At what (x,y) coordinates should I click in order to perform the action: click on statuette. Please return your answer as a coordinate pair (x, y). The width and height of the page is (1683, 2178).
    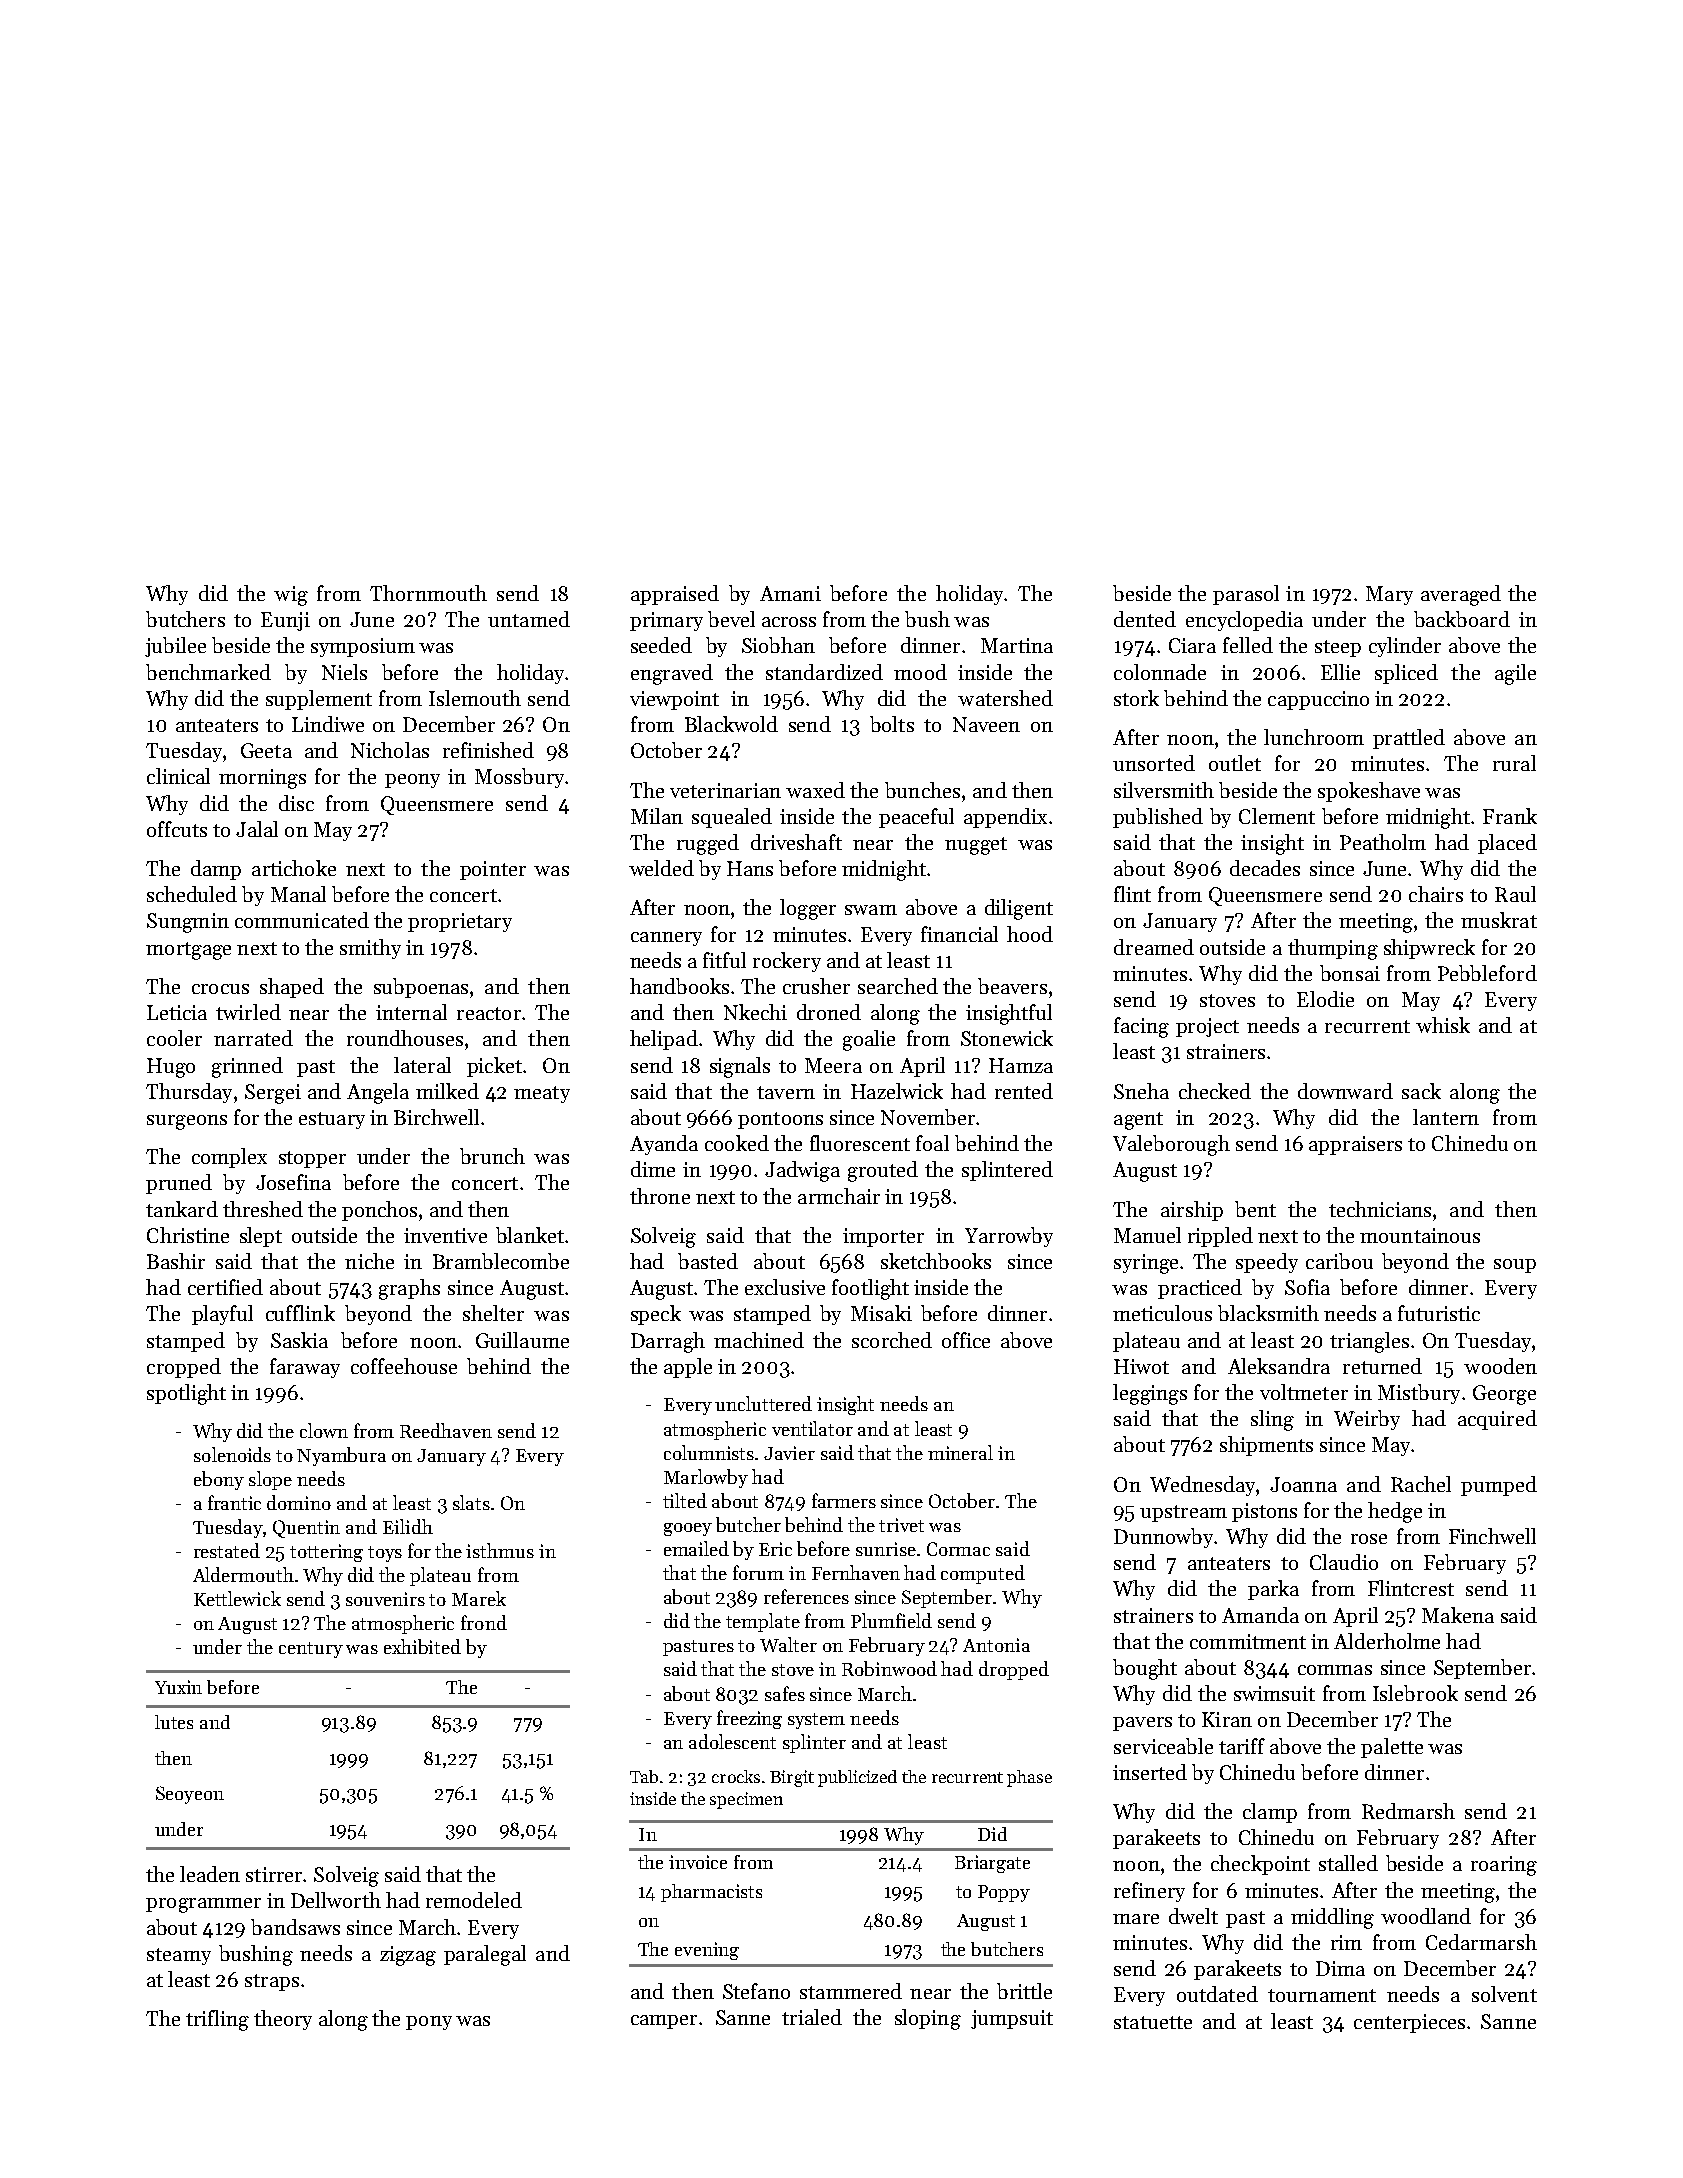
    Looking at the image, I should click on (1153, 2022).
